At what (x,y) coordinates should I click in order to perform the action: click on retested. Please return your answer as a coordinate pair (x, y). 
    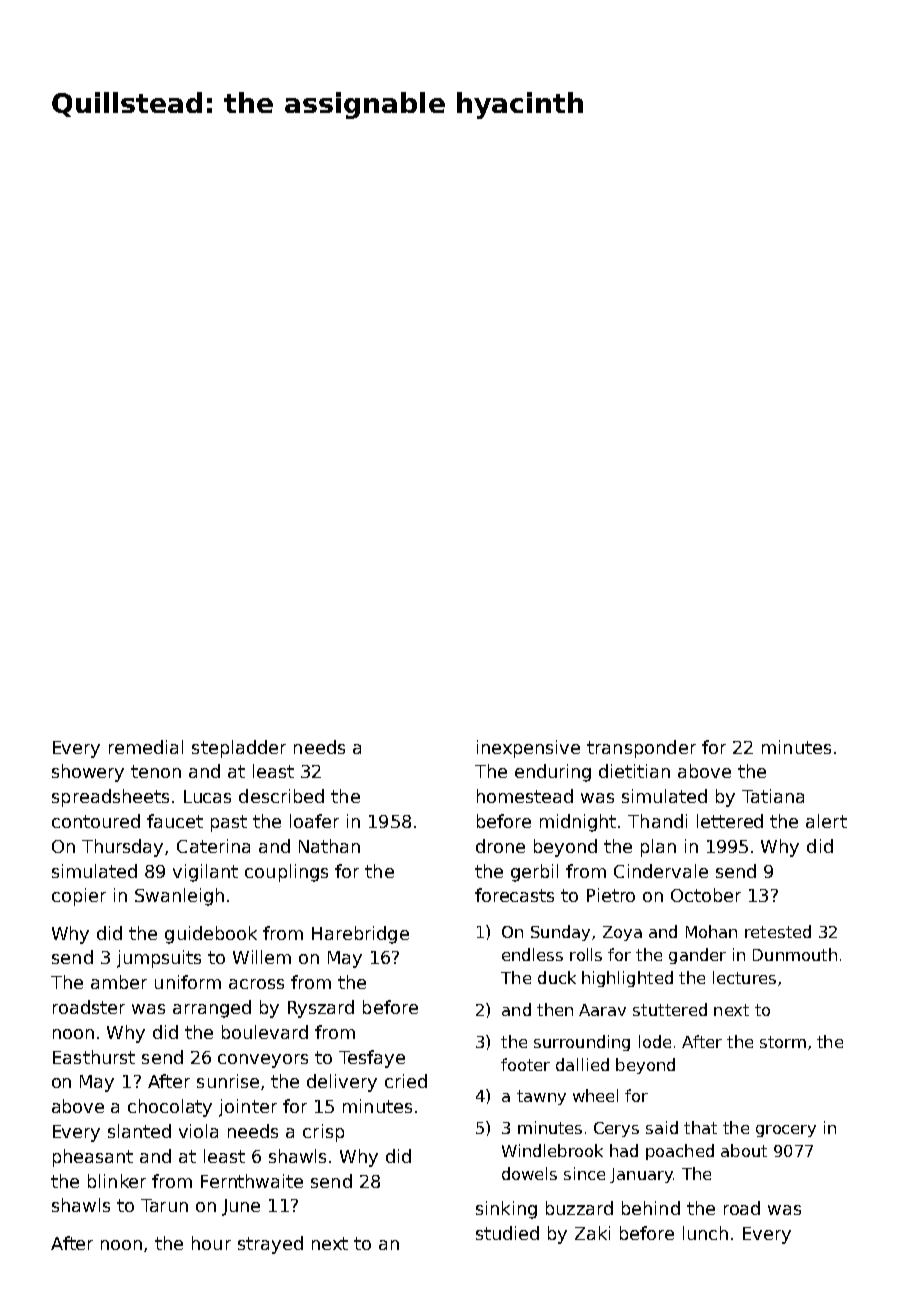
    Looking at the image, I should click on (778, 931).
